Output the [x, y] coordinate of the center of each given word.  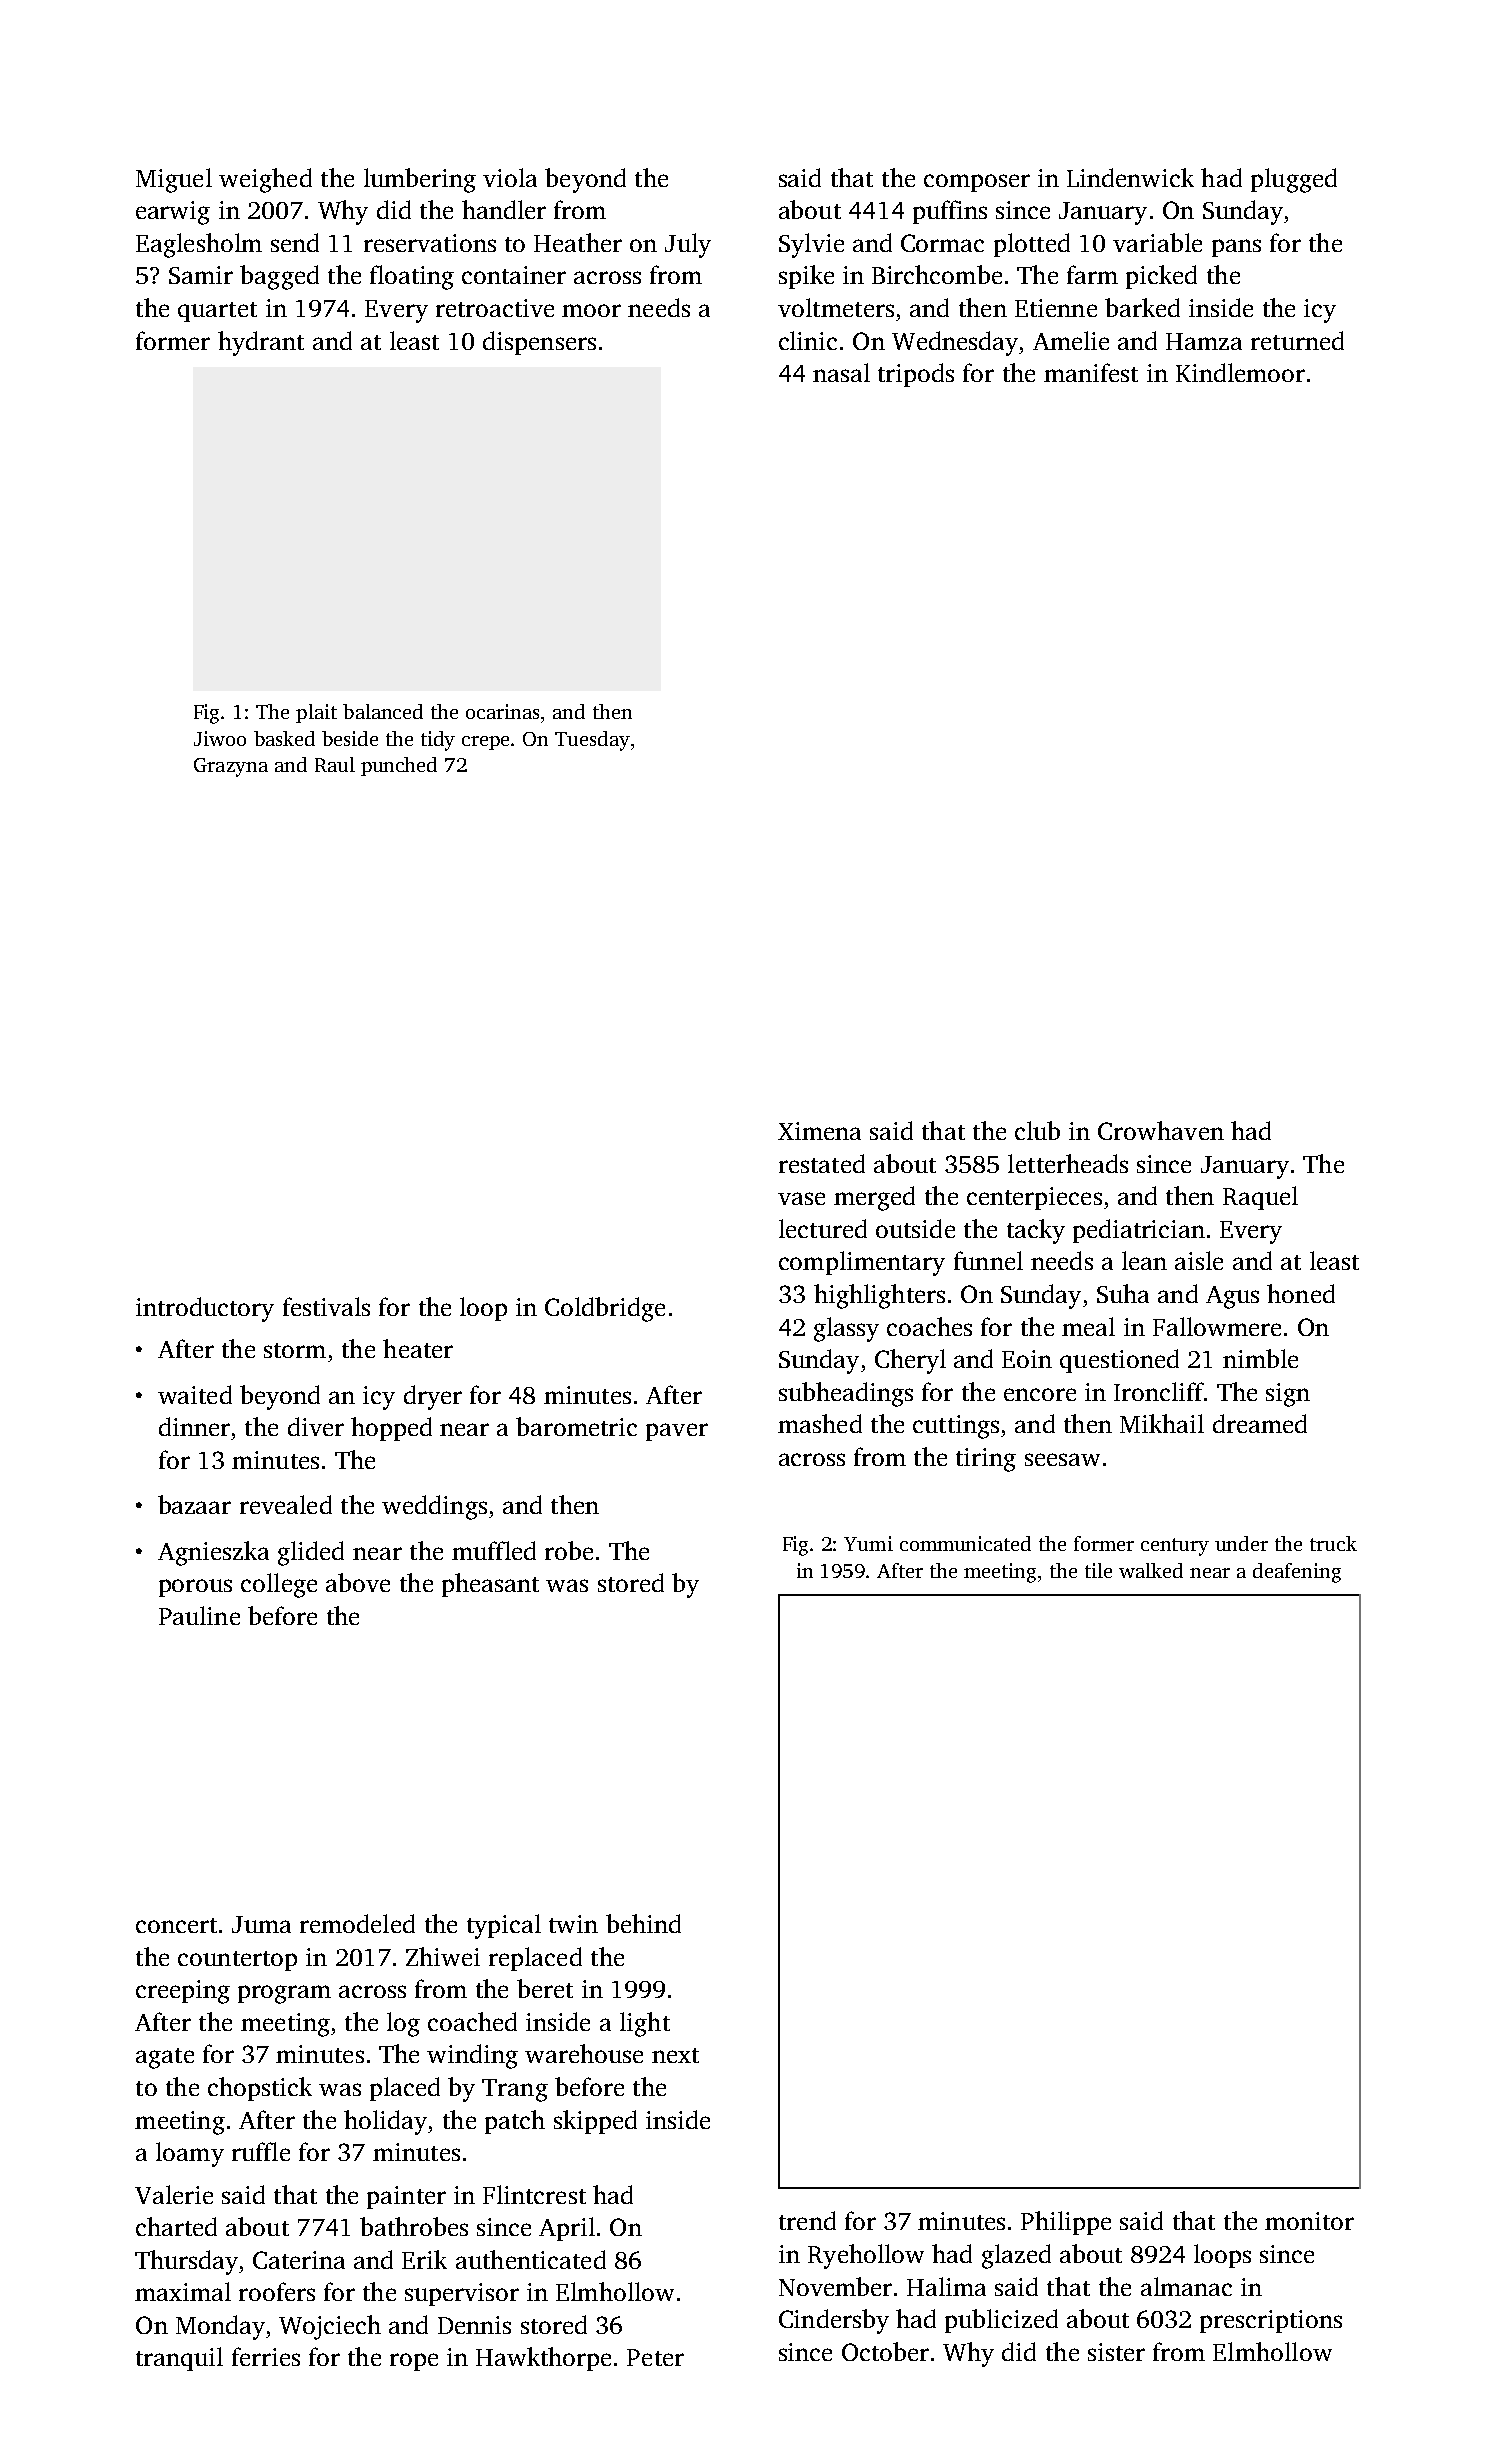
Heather [578, 242]
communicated [965, 1543]
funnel [988, 1260]
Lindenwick [1130, 177]
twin [573, 1924]
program [284, 1994]
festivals [326, 1306]
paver [677, 1432]
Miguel [174, 180]
